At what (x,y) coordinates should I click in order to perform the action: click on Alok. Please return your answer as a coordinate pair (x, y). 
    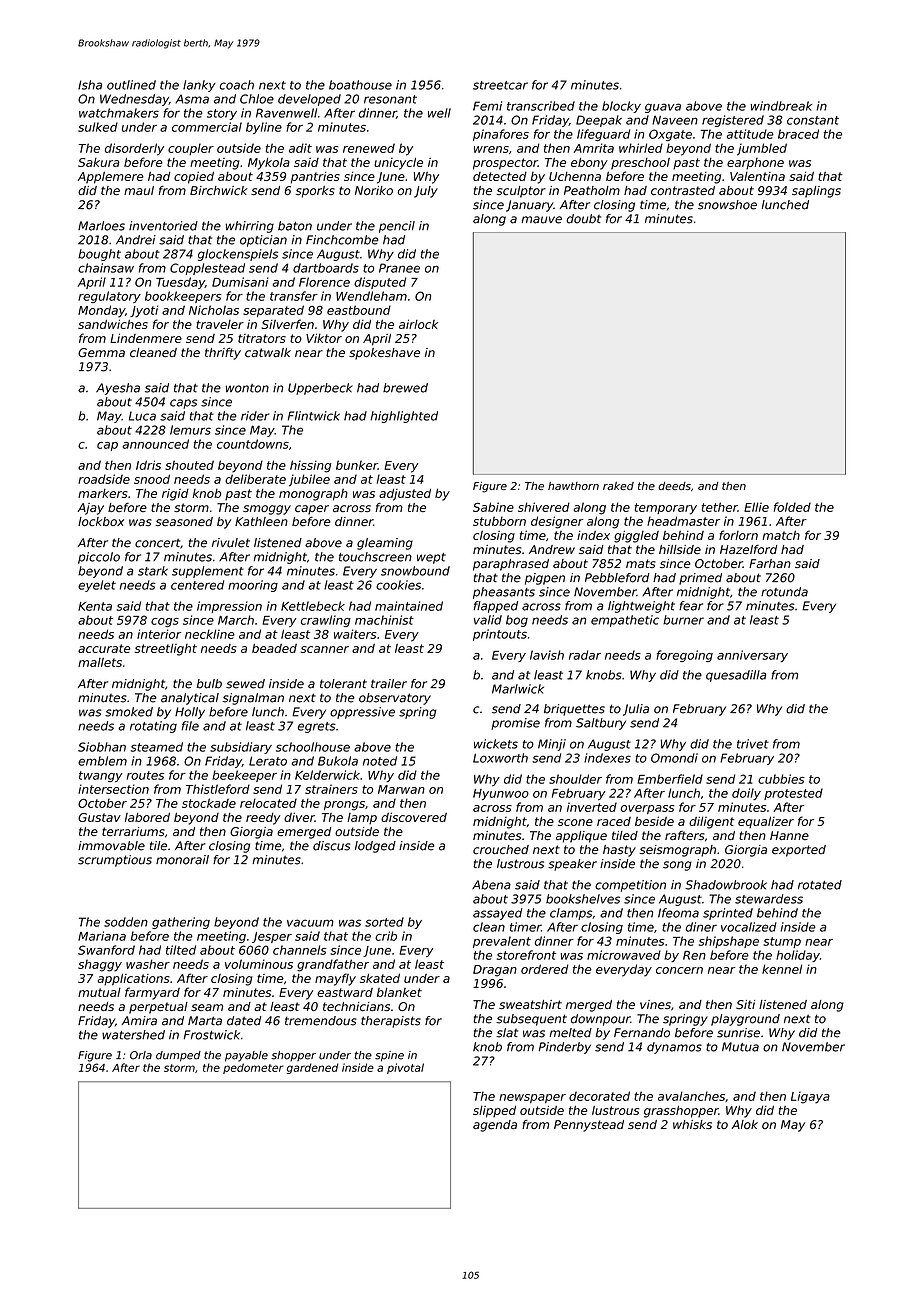
    Looking at the image, I should click on (745, 1124).
